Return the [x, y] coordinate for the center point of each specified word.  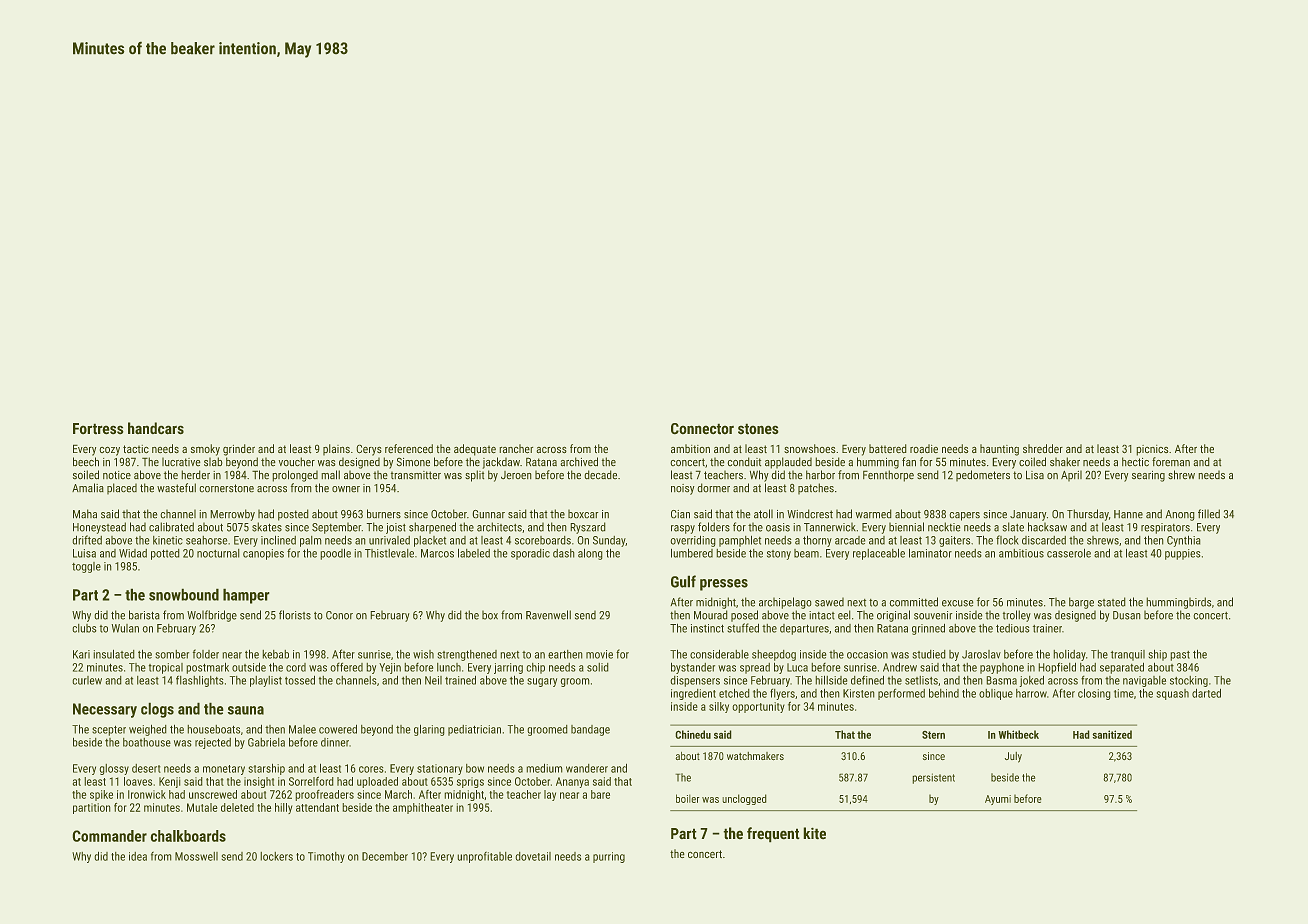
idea [138, 856]
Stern [933, 735]
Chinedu [693, 734]
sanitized [1112, 734]
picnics [1152, 450]
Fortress [98, 428]
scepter [109, 731]
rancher [516, 448]
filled [1209, 513]
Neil [433, 680]
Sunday [609, 541]
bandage [590, 730]
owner [346, 489]
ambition [690, 448]
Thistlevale [389, 553]
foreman [1171, 461]
